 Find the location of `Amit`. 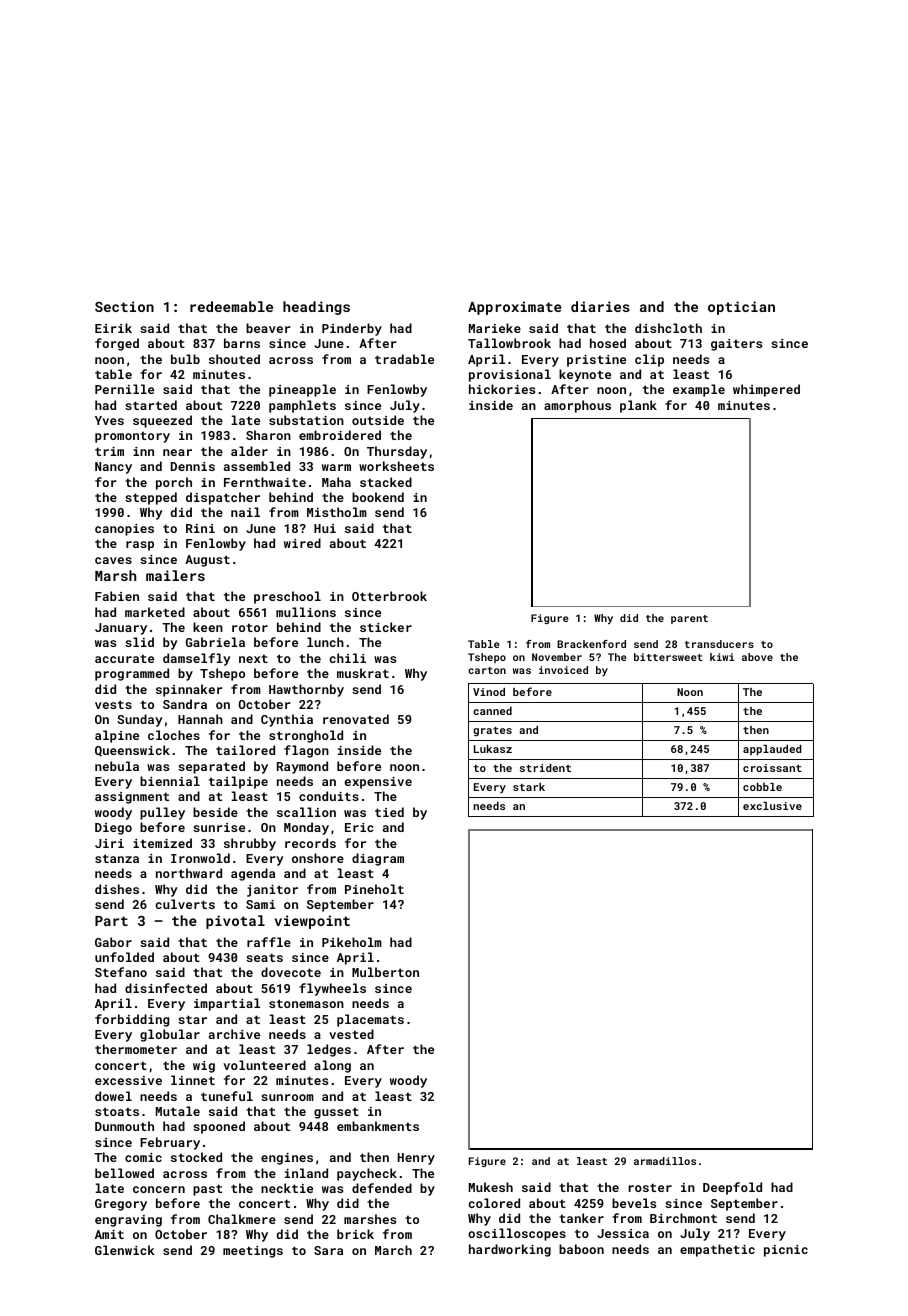

Amit is located at coordinates (109, 1234).
